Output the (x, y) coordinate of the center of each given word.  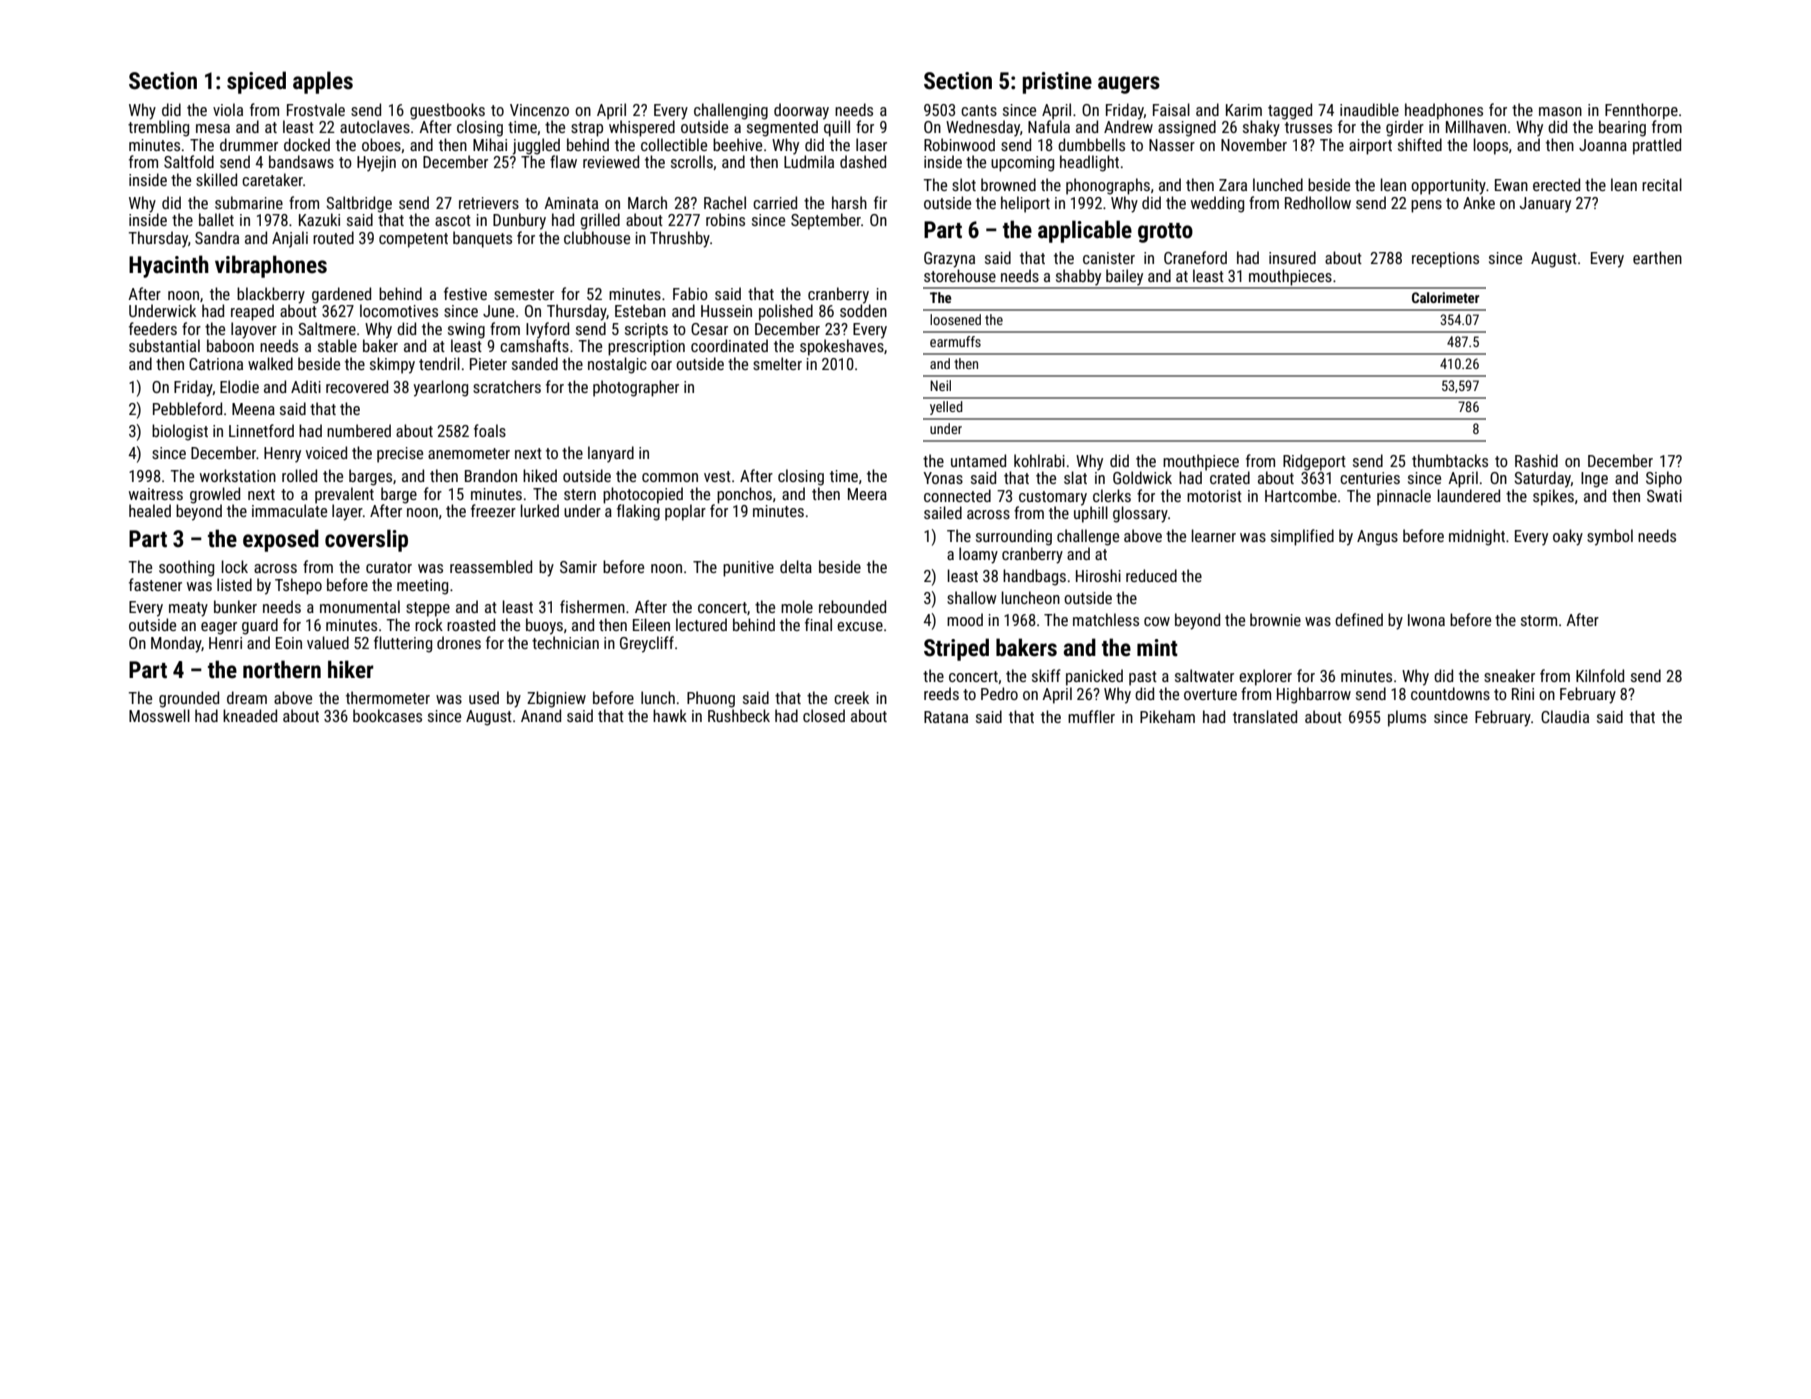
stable (337, 345)
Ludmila (809, 161)
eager (219, 628)
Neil (940, 385)
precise (400, 455)
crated (1230, 477)
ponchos (744, 495)
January (1545, 205)
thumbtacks (1450, 460)
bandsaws (301, 161)
